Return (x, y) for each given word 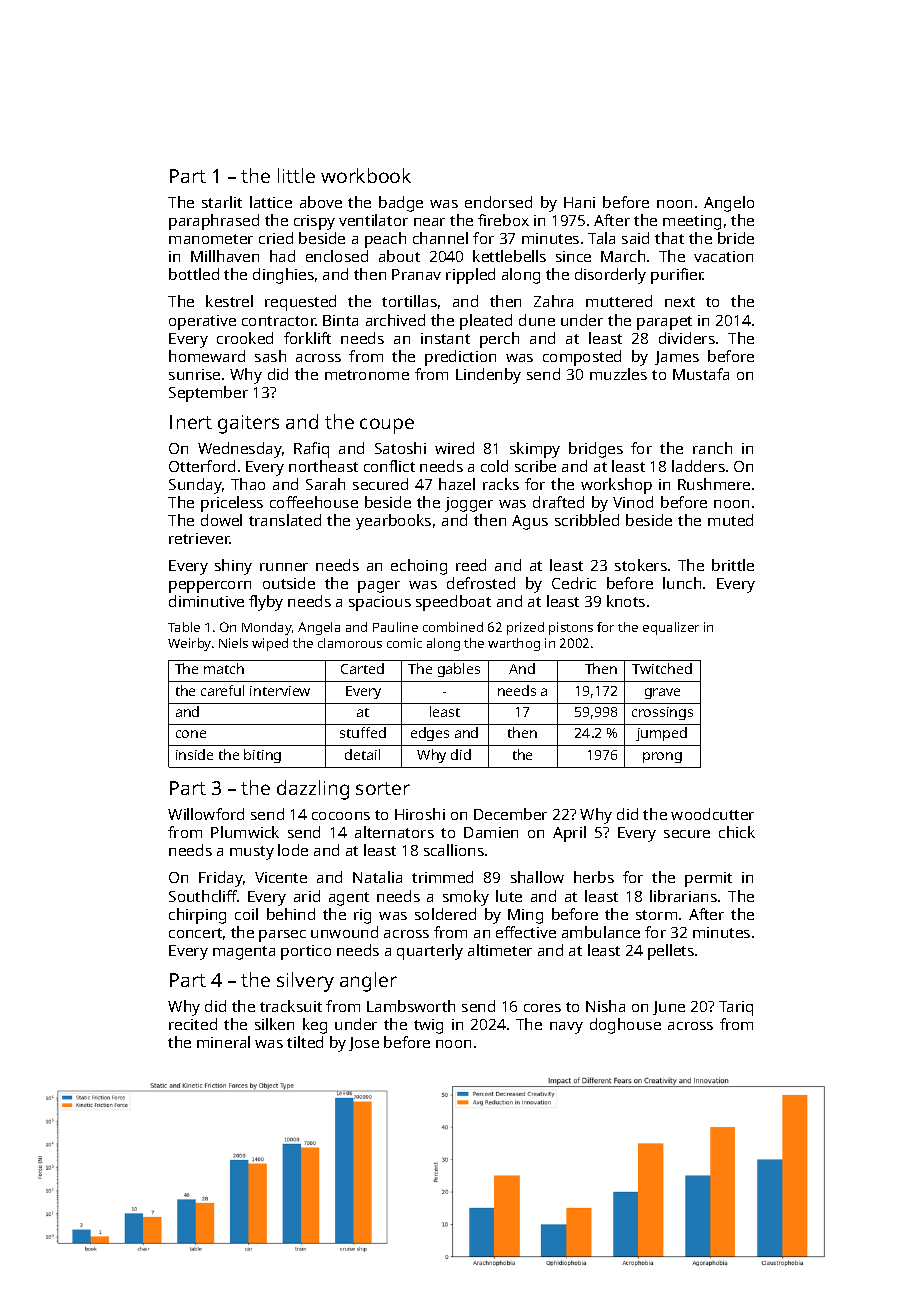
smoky (466, 898)
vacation (723, 256)
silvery (305, 982)
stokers (641, 565)
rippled (470, 276)
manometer (211, 239)
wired (454, 448)
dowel (221, 520)
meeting (692, 222)
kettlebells (509, 256)
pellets (671, 952)
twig (428, 1026)
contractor (279, 321)
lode (293, 850)
